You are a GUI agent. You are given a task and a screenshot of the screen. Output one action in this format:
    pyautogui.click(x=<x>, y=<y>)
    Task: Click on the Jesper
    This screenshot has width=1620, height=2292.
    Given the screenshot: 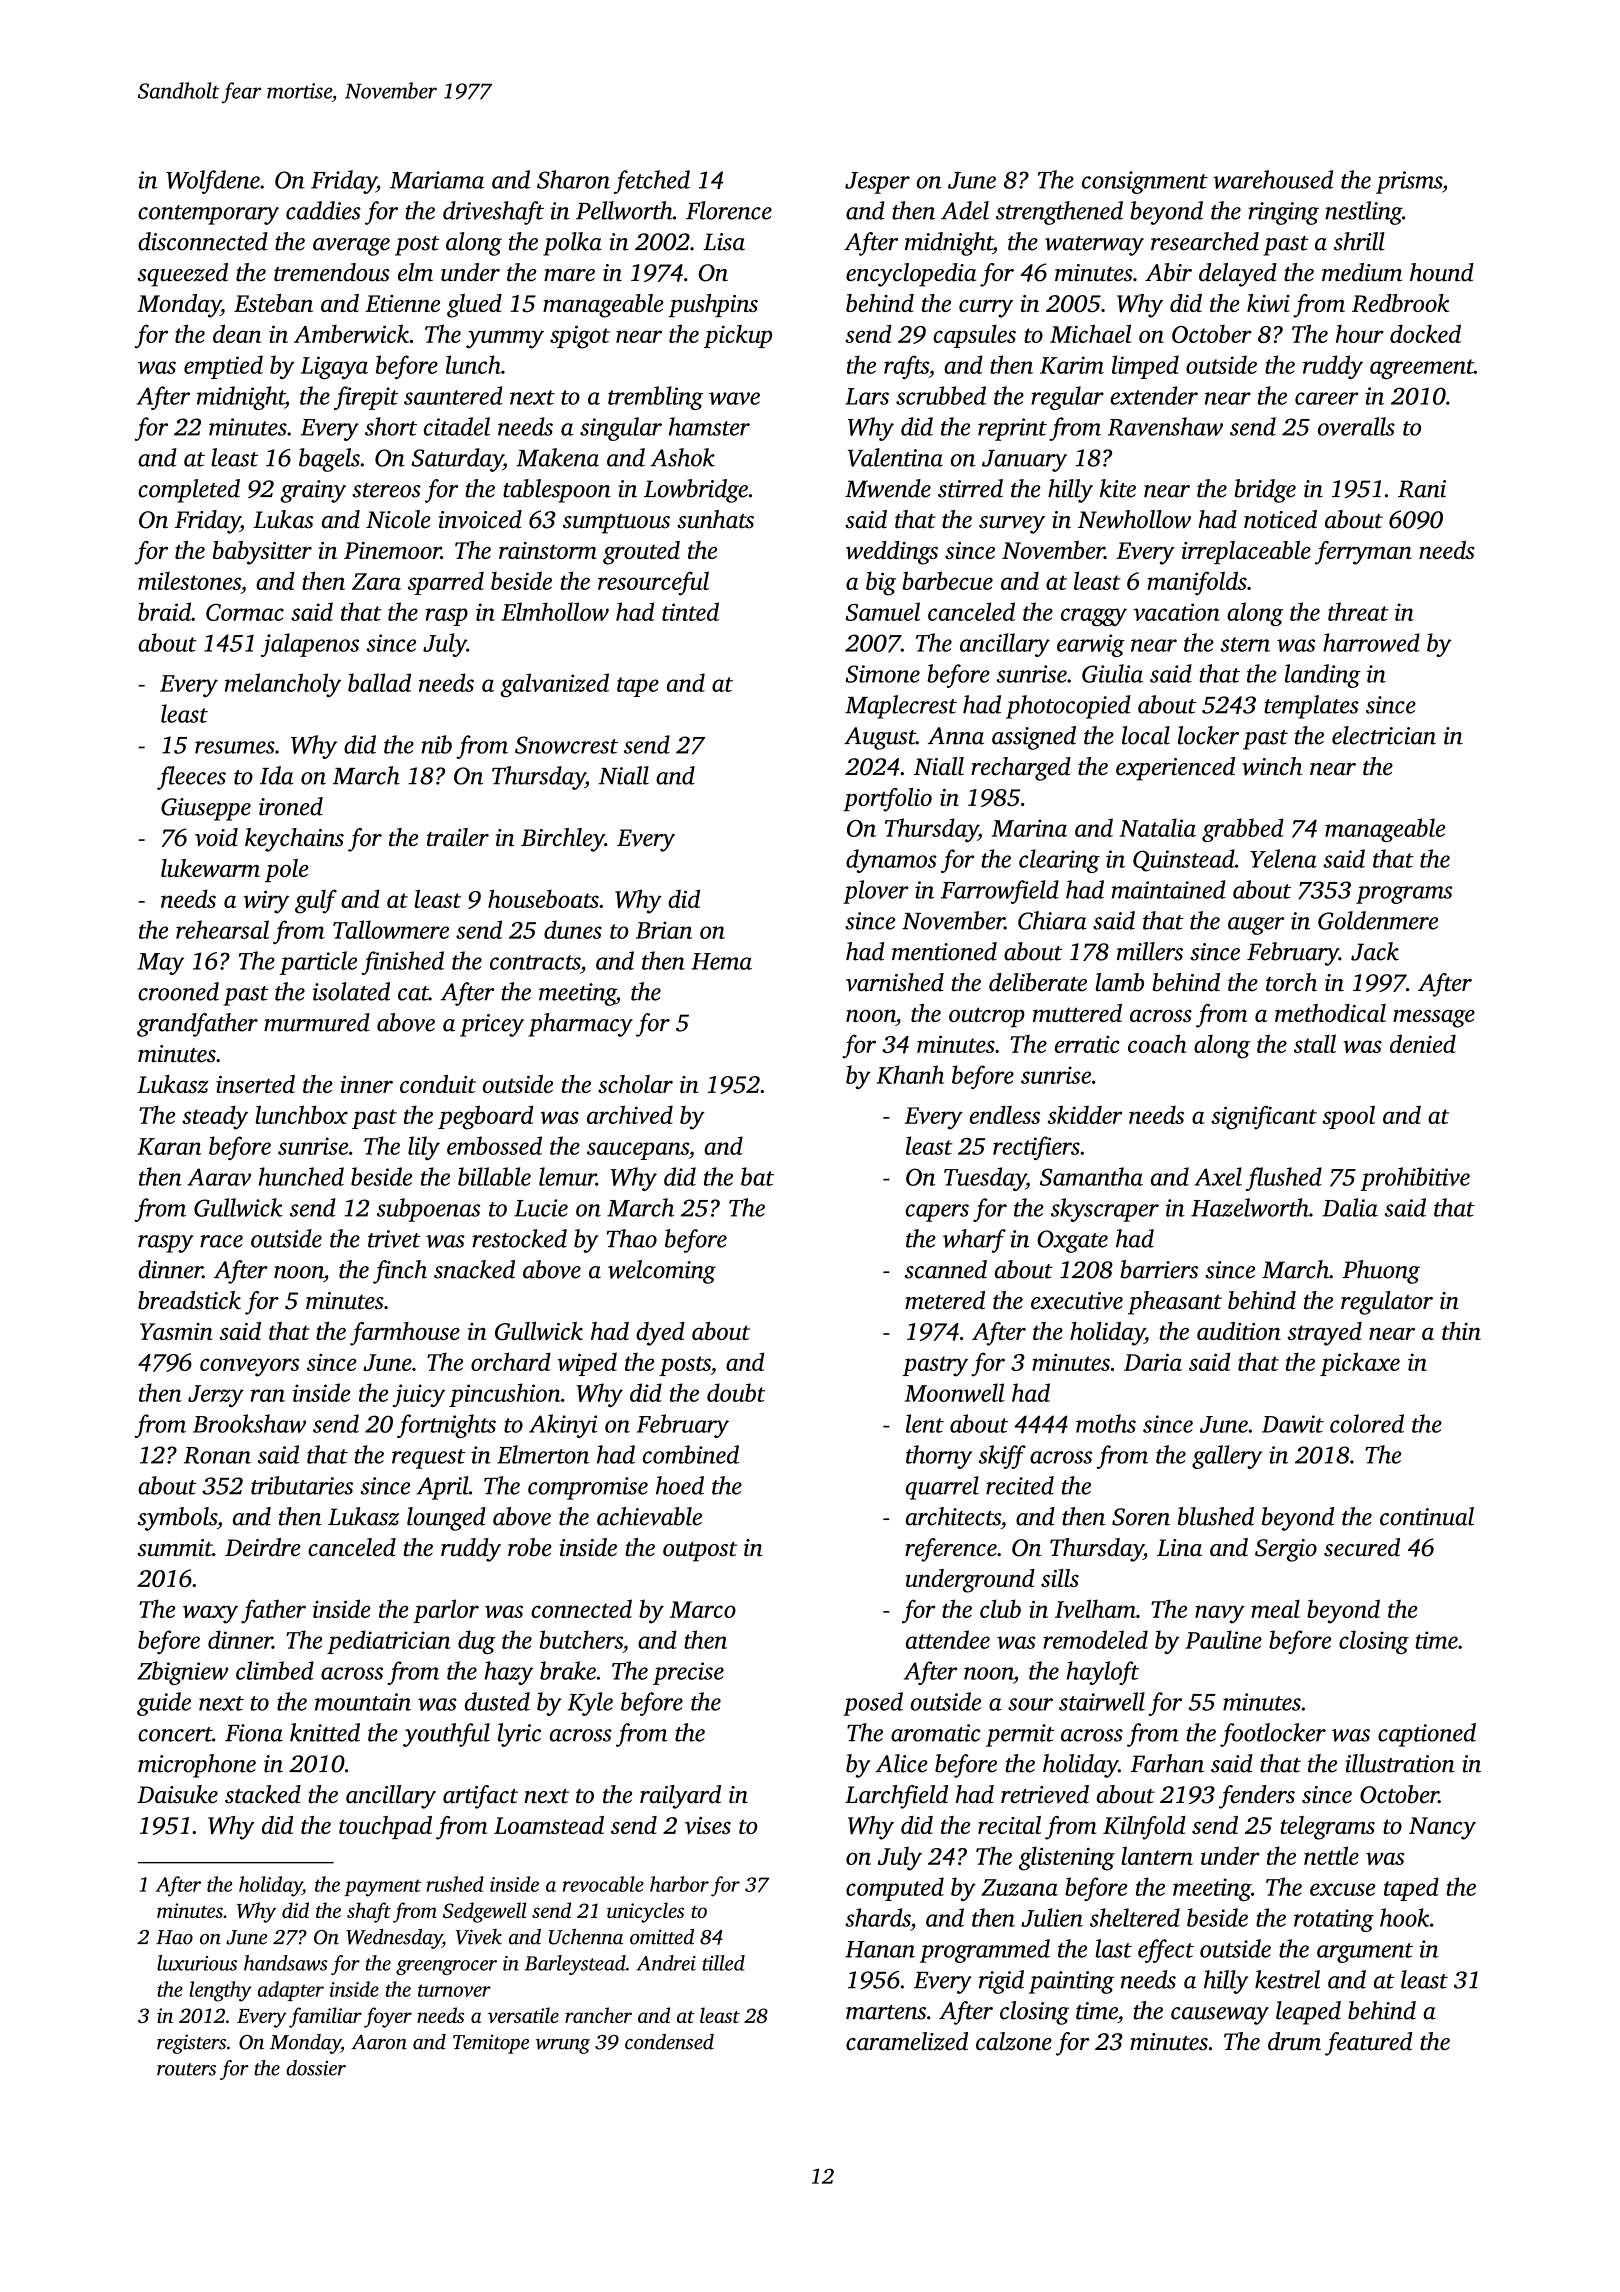 What is the action you would take?
    pyautogui.click(x=877, y=183)
